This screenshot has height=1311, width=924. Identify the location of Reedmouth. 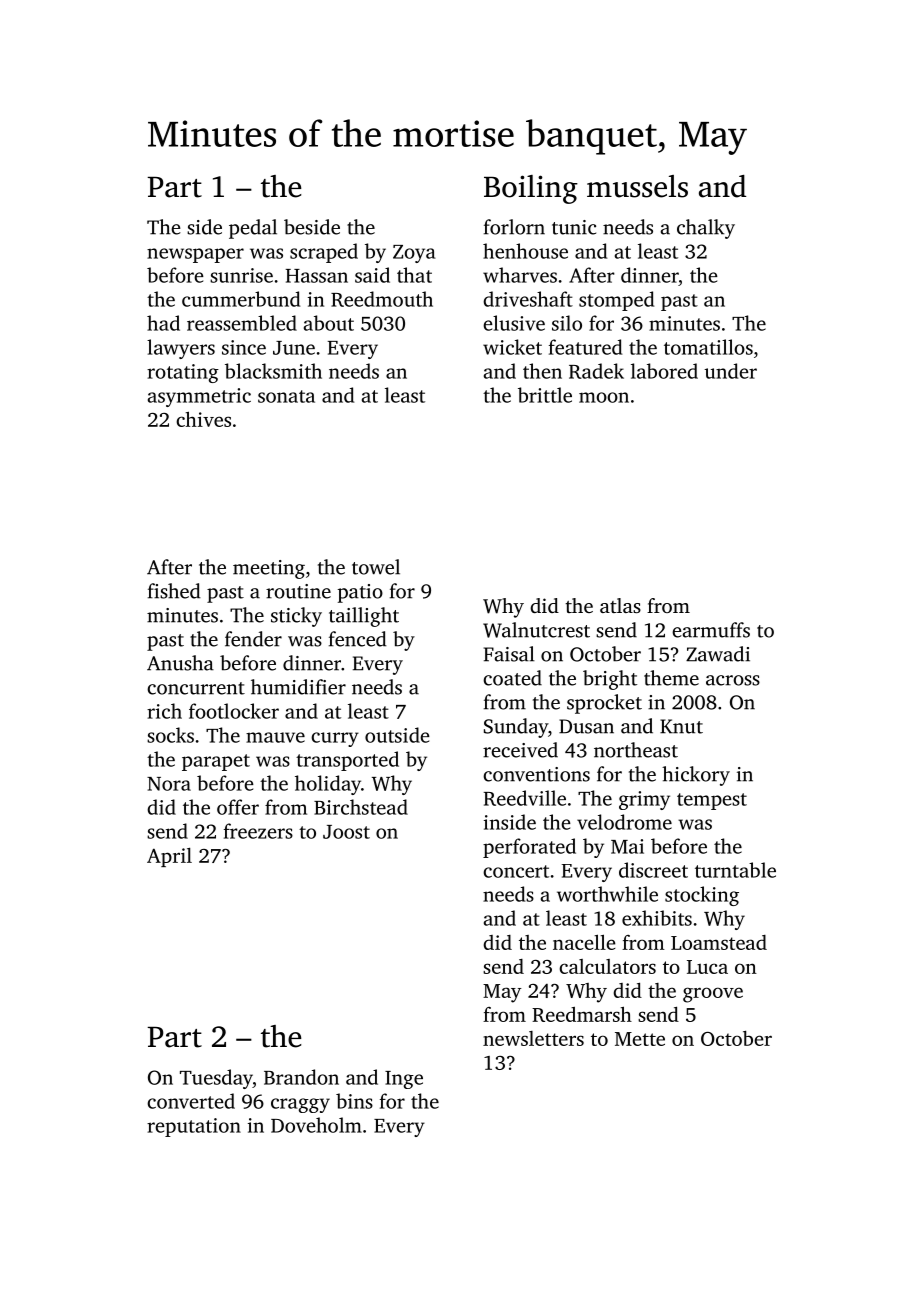
(382, 299).
